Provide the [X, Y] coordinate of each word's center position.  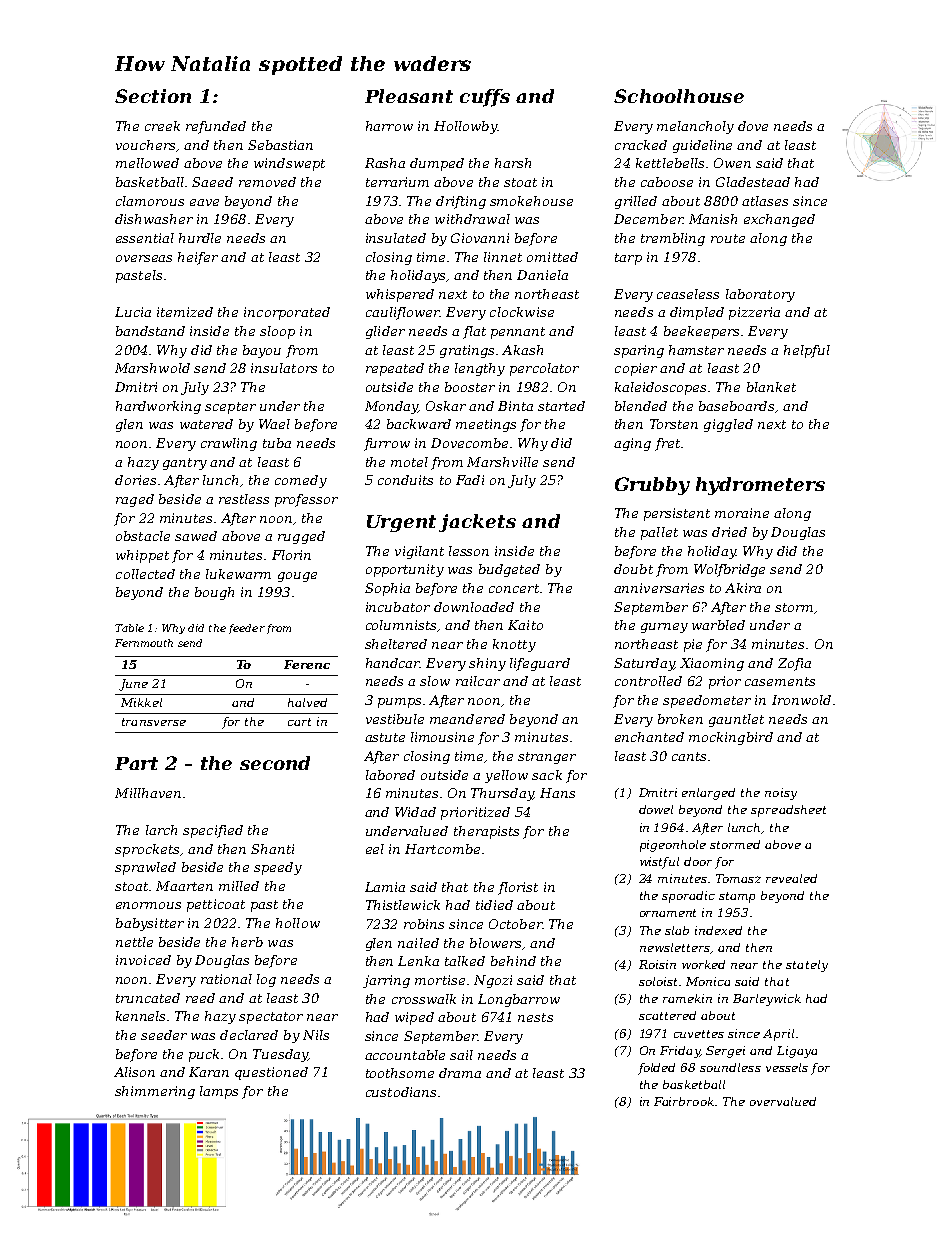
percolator [544, 369]
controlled [648, 681]
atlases [765, 201]
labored [390, 775]
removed [267, 182]
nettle [134, 942]
